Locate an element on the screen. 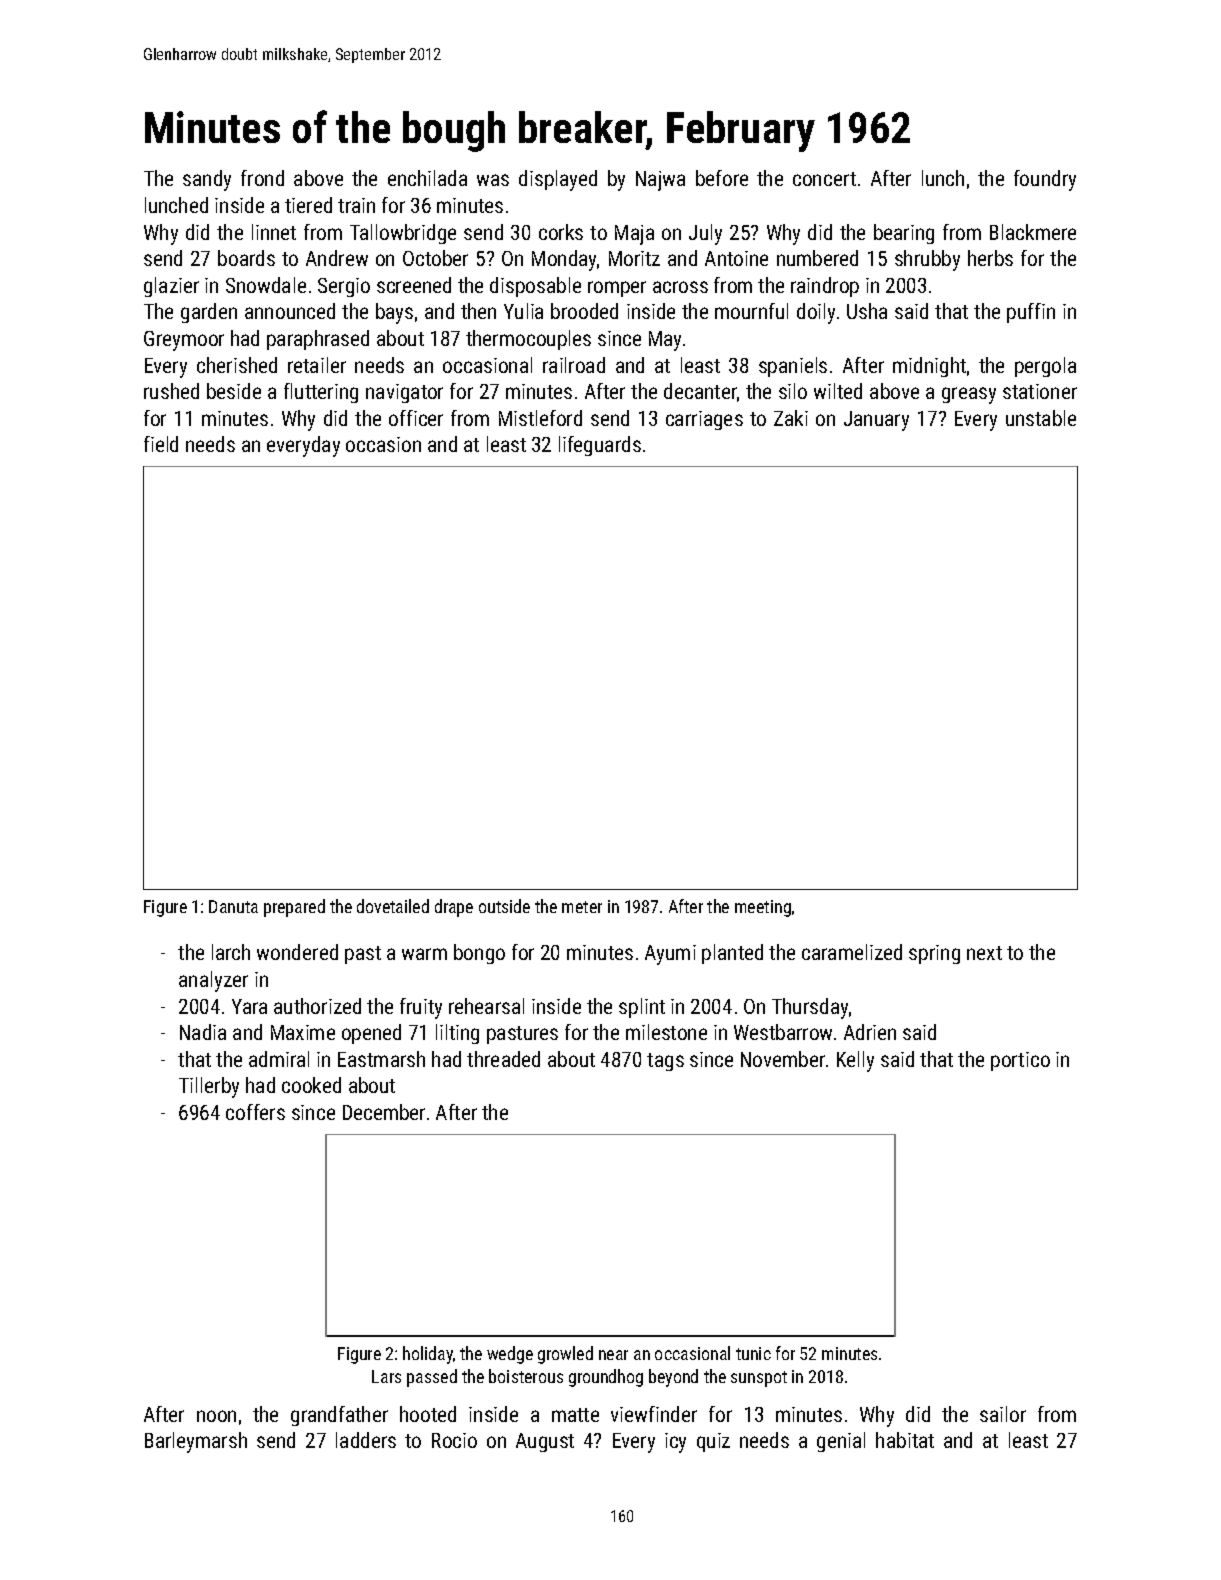  ladders is located at coordinates (366, 1440).
